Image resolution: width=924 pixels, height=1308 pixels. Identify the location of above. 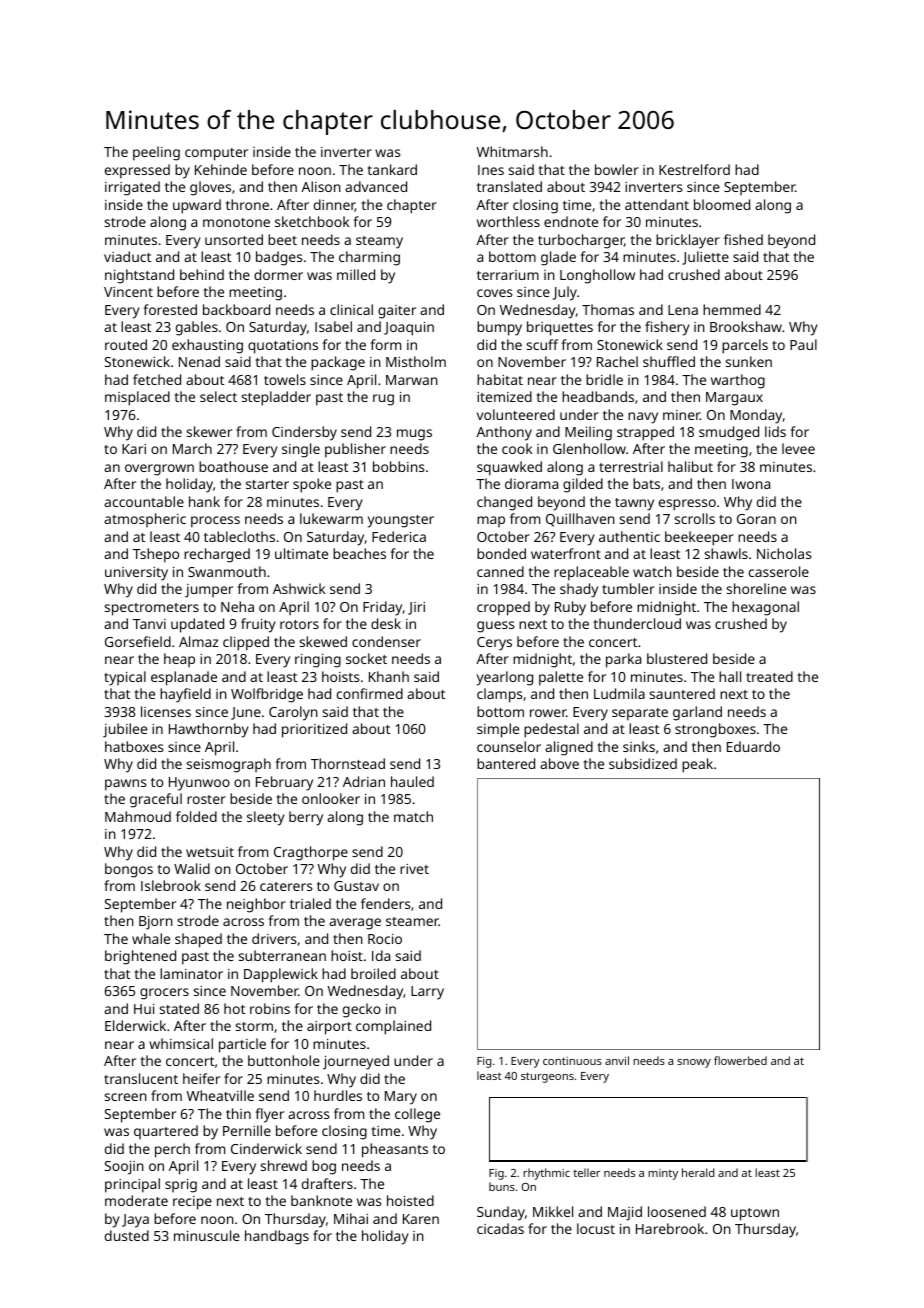
(559, 763).
